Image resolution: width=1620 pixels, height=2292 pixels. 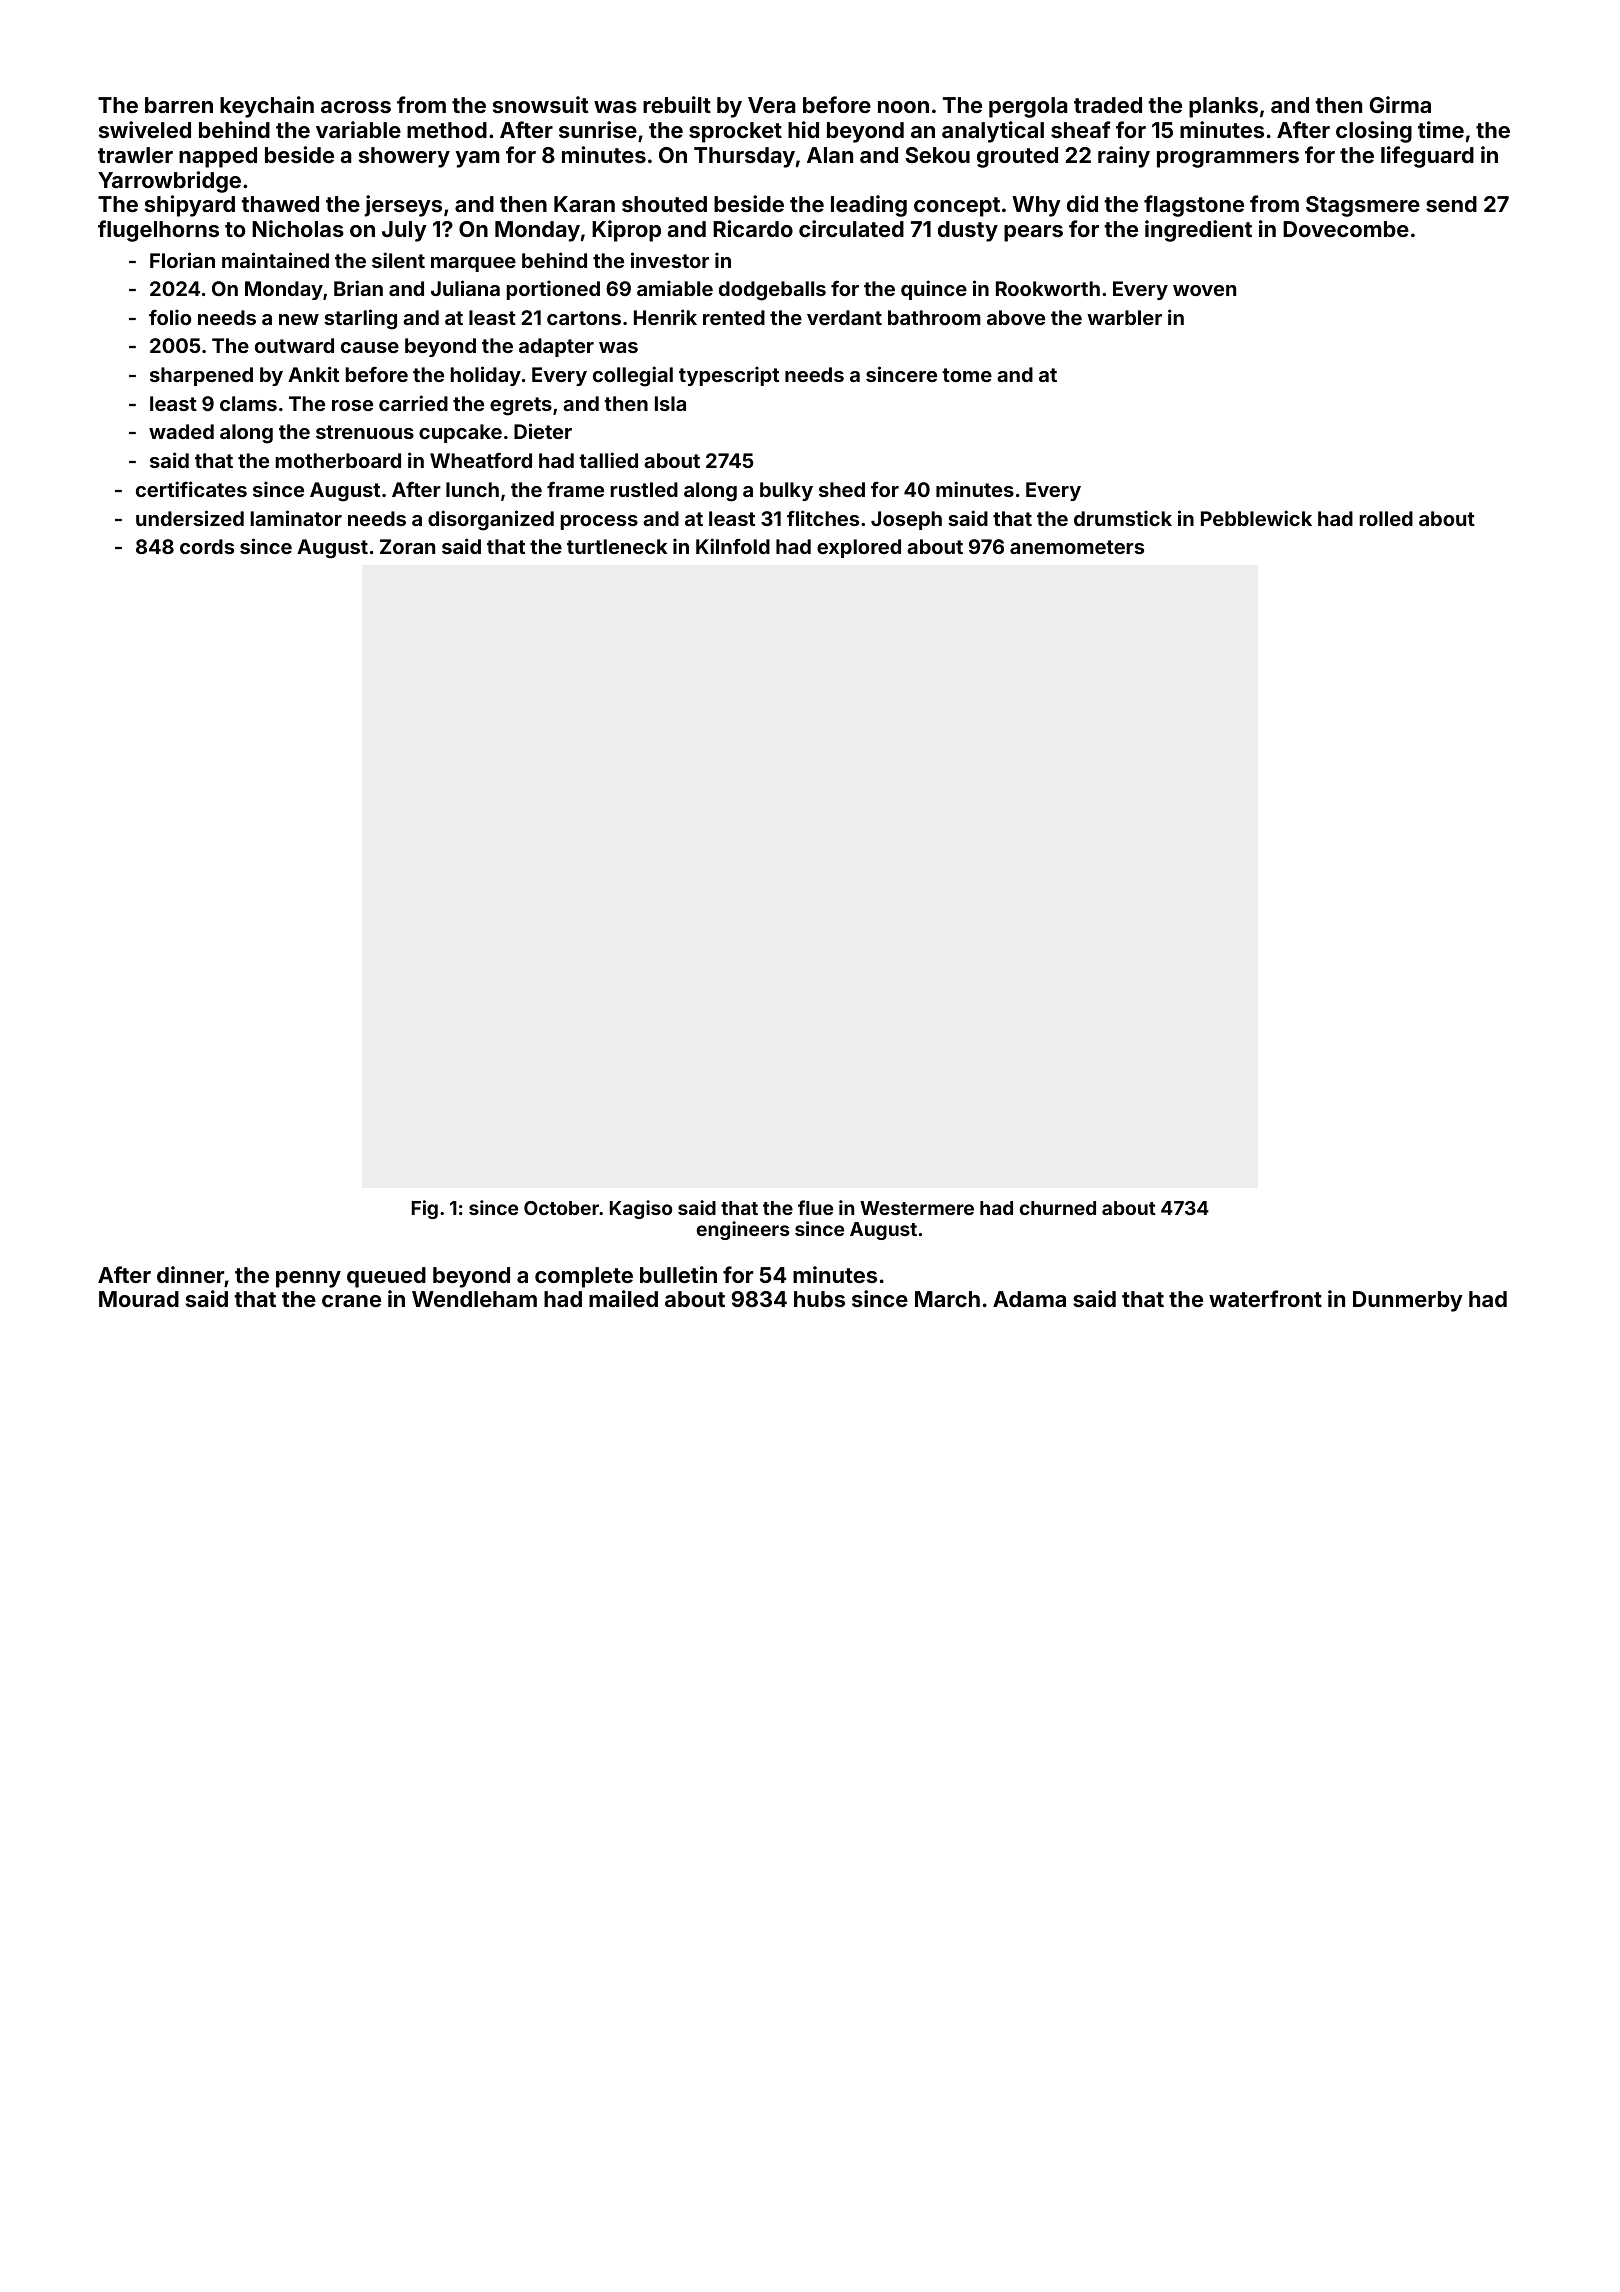 What do you see at coordinates (1451, 204) in the page?
I see `send` at bounding box center [1451, 204].
